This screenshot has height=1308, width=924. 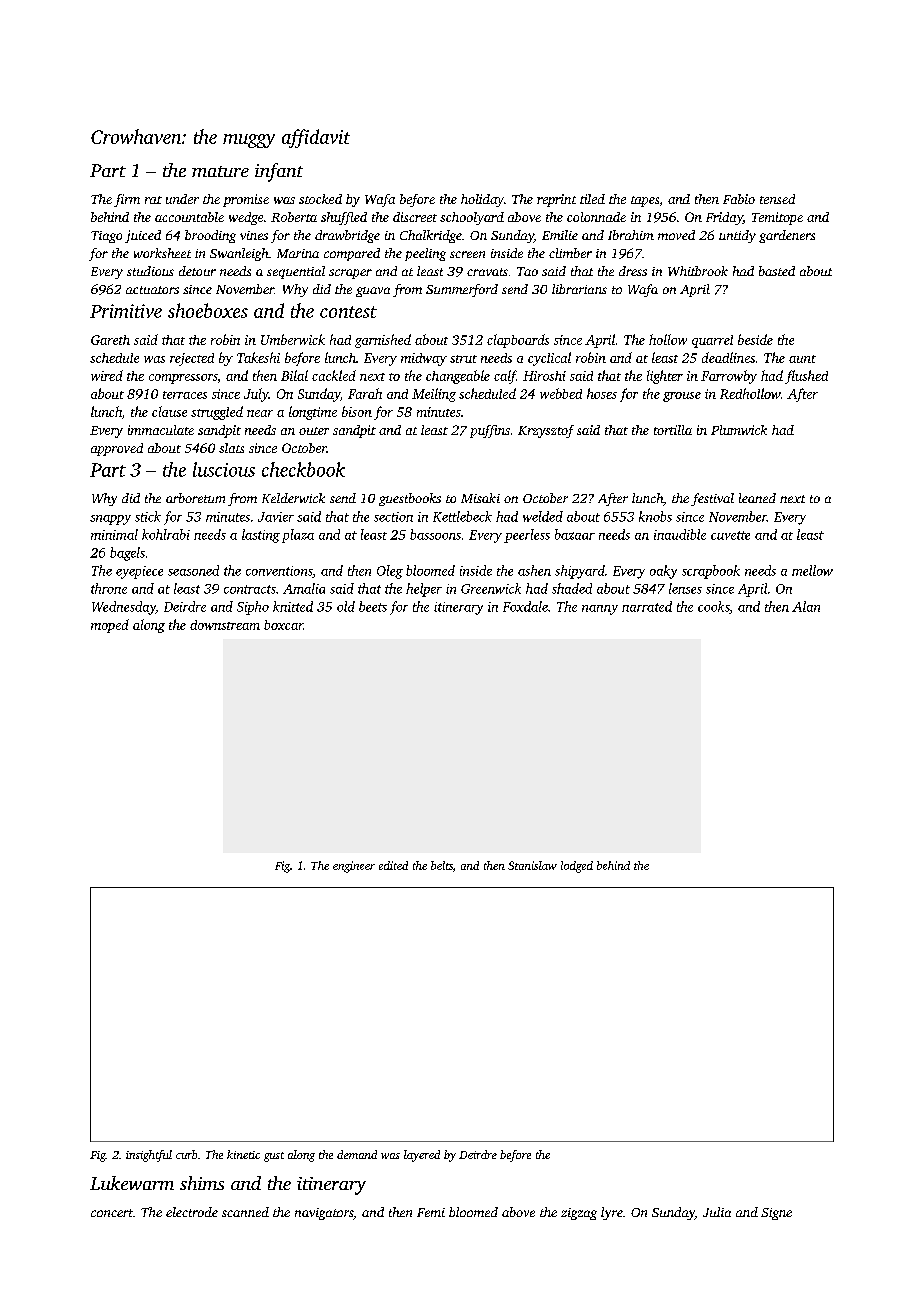 What do you see at coordinates (442, 865) in the screenshot?
I see `belts` at bounding box center [442, 865].
